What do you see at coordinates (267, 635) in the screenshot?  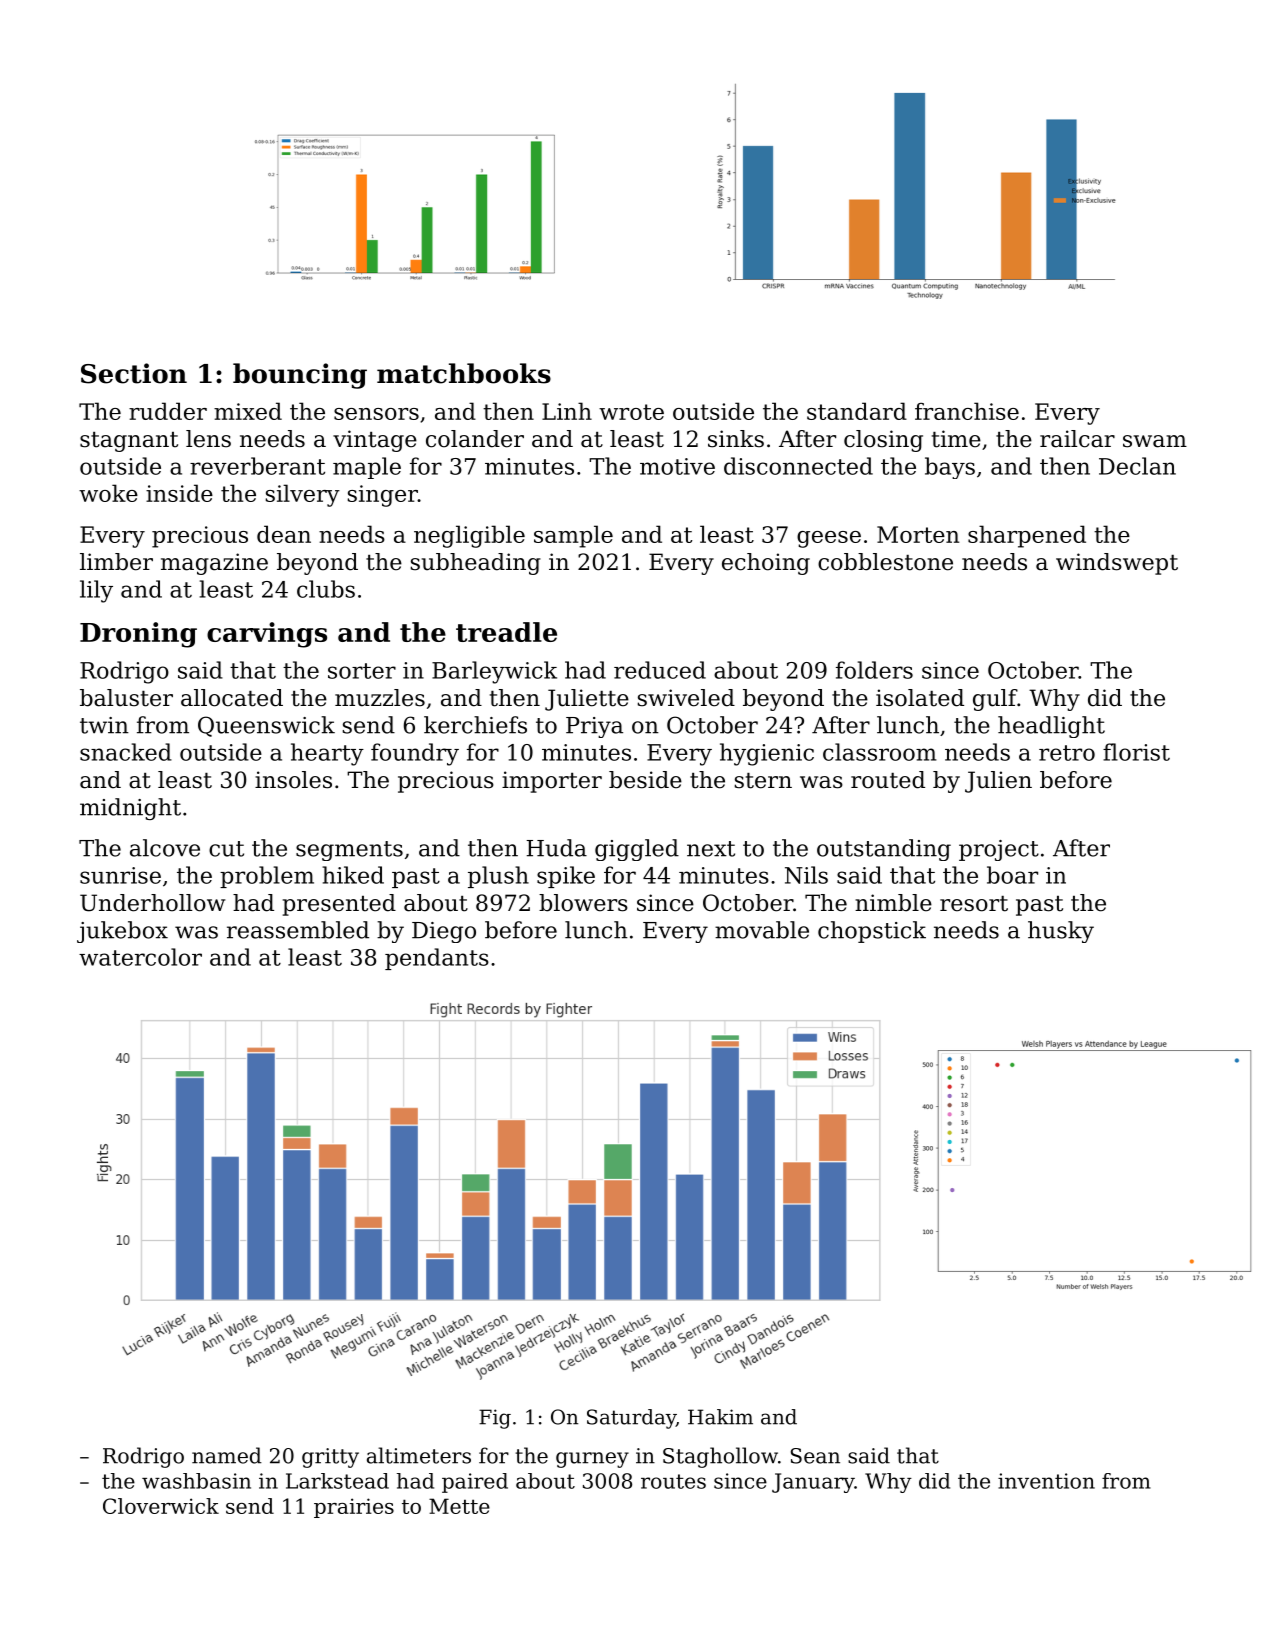 I see `carvings` at bounding box center [267, 635].
